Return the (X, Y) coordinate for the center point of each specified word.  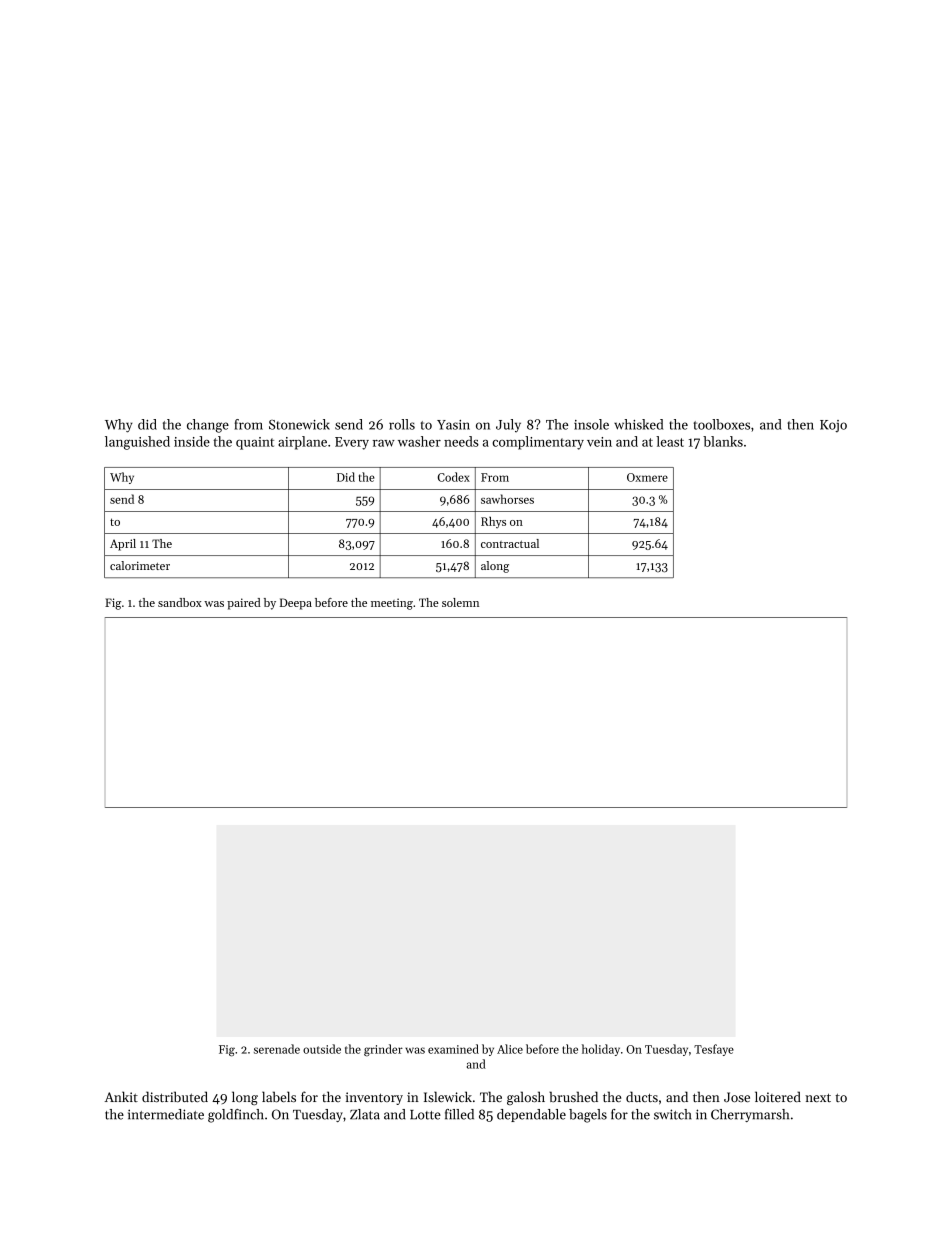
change (208, 426)
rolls (402, 424)
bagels (588, 1116)
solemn (460, 602)
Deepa (296, 604)
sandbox (180, 602)
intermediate (166, 1114)
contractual (510, 543)
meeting (392, 604)
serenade (277, 1049)
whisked (638, 424)
